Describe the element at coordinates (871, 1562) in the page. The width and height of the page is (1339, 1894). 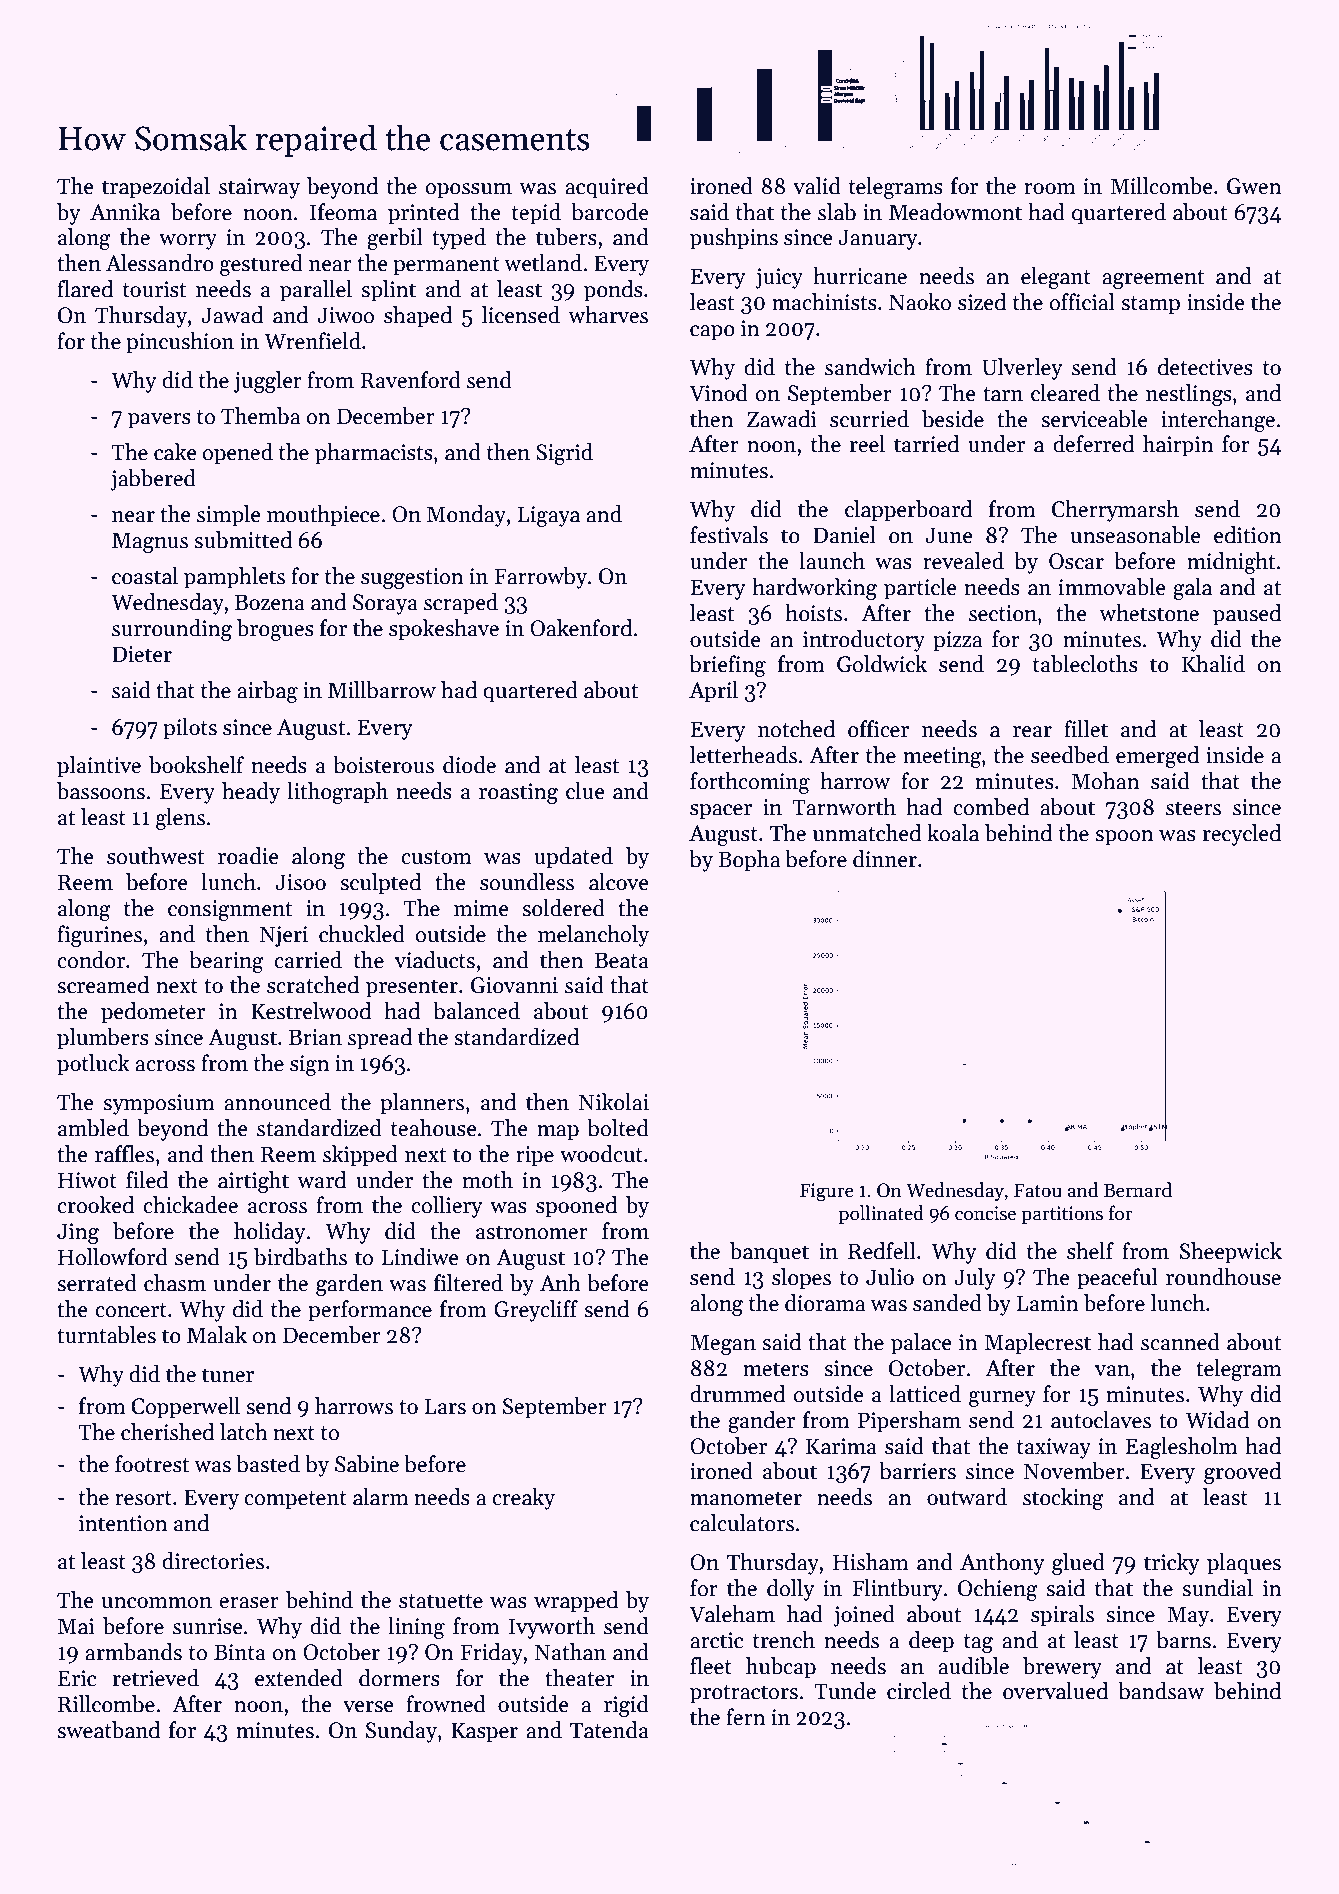
I see `Hisham` at that location.
